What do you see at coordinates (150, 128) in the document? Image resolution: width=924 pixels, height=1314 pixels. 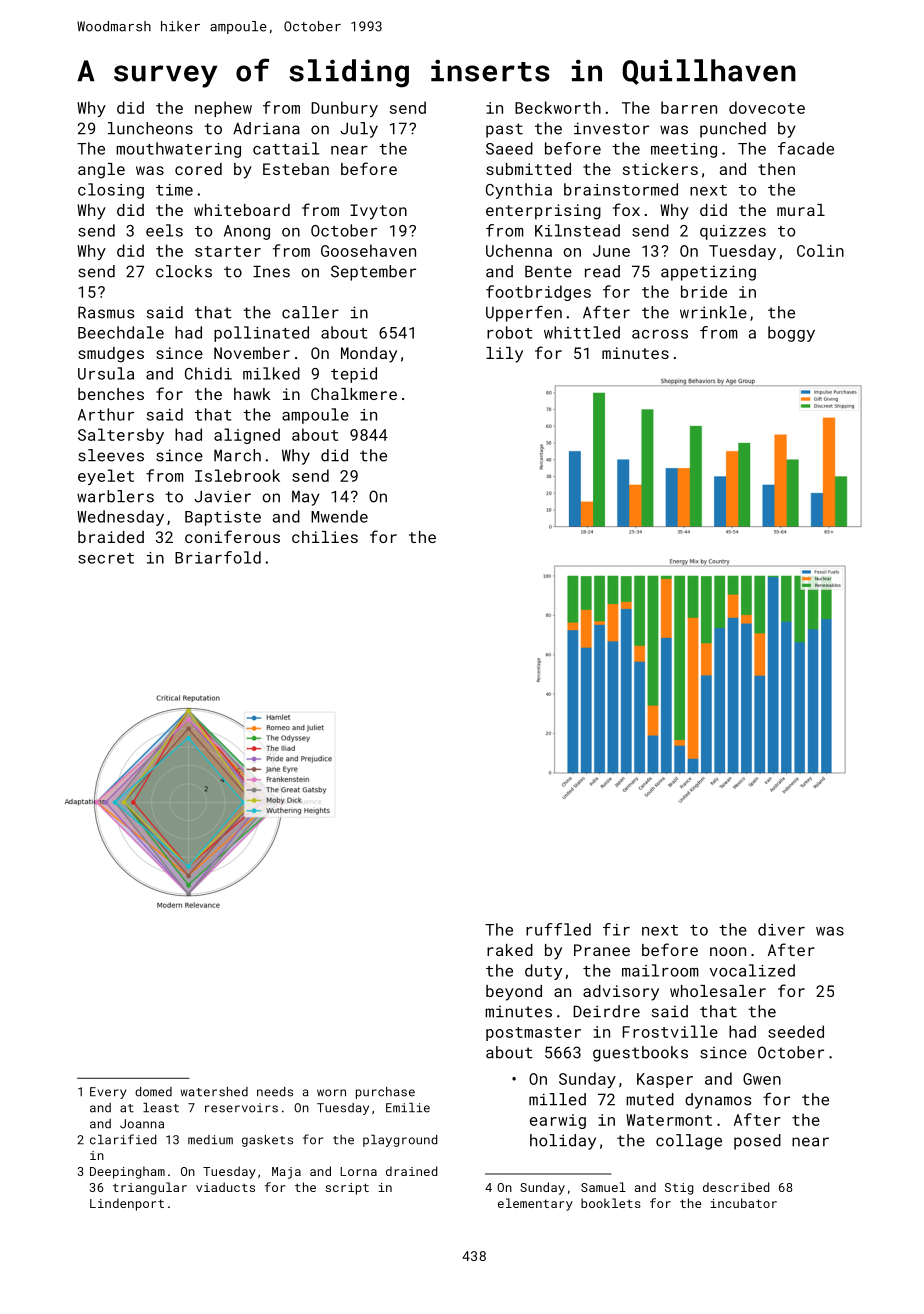 I see `luncheons` at bounding box center [150, 128].
